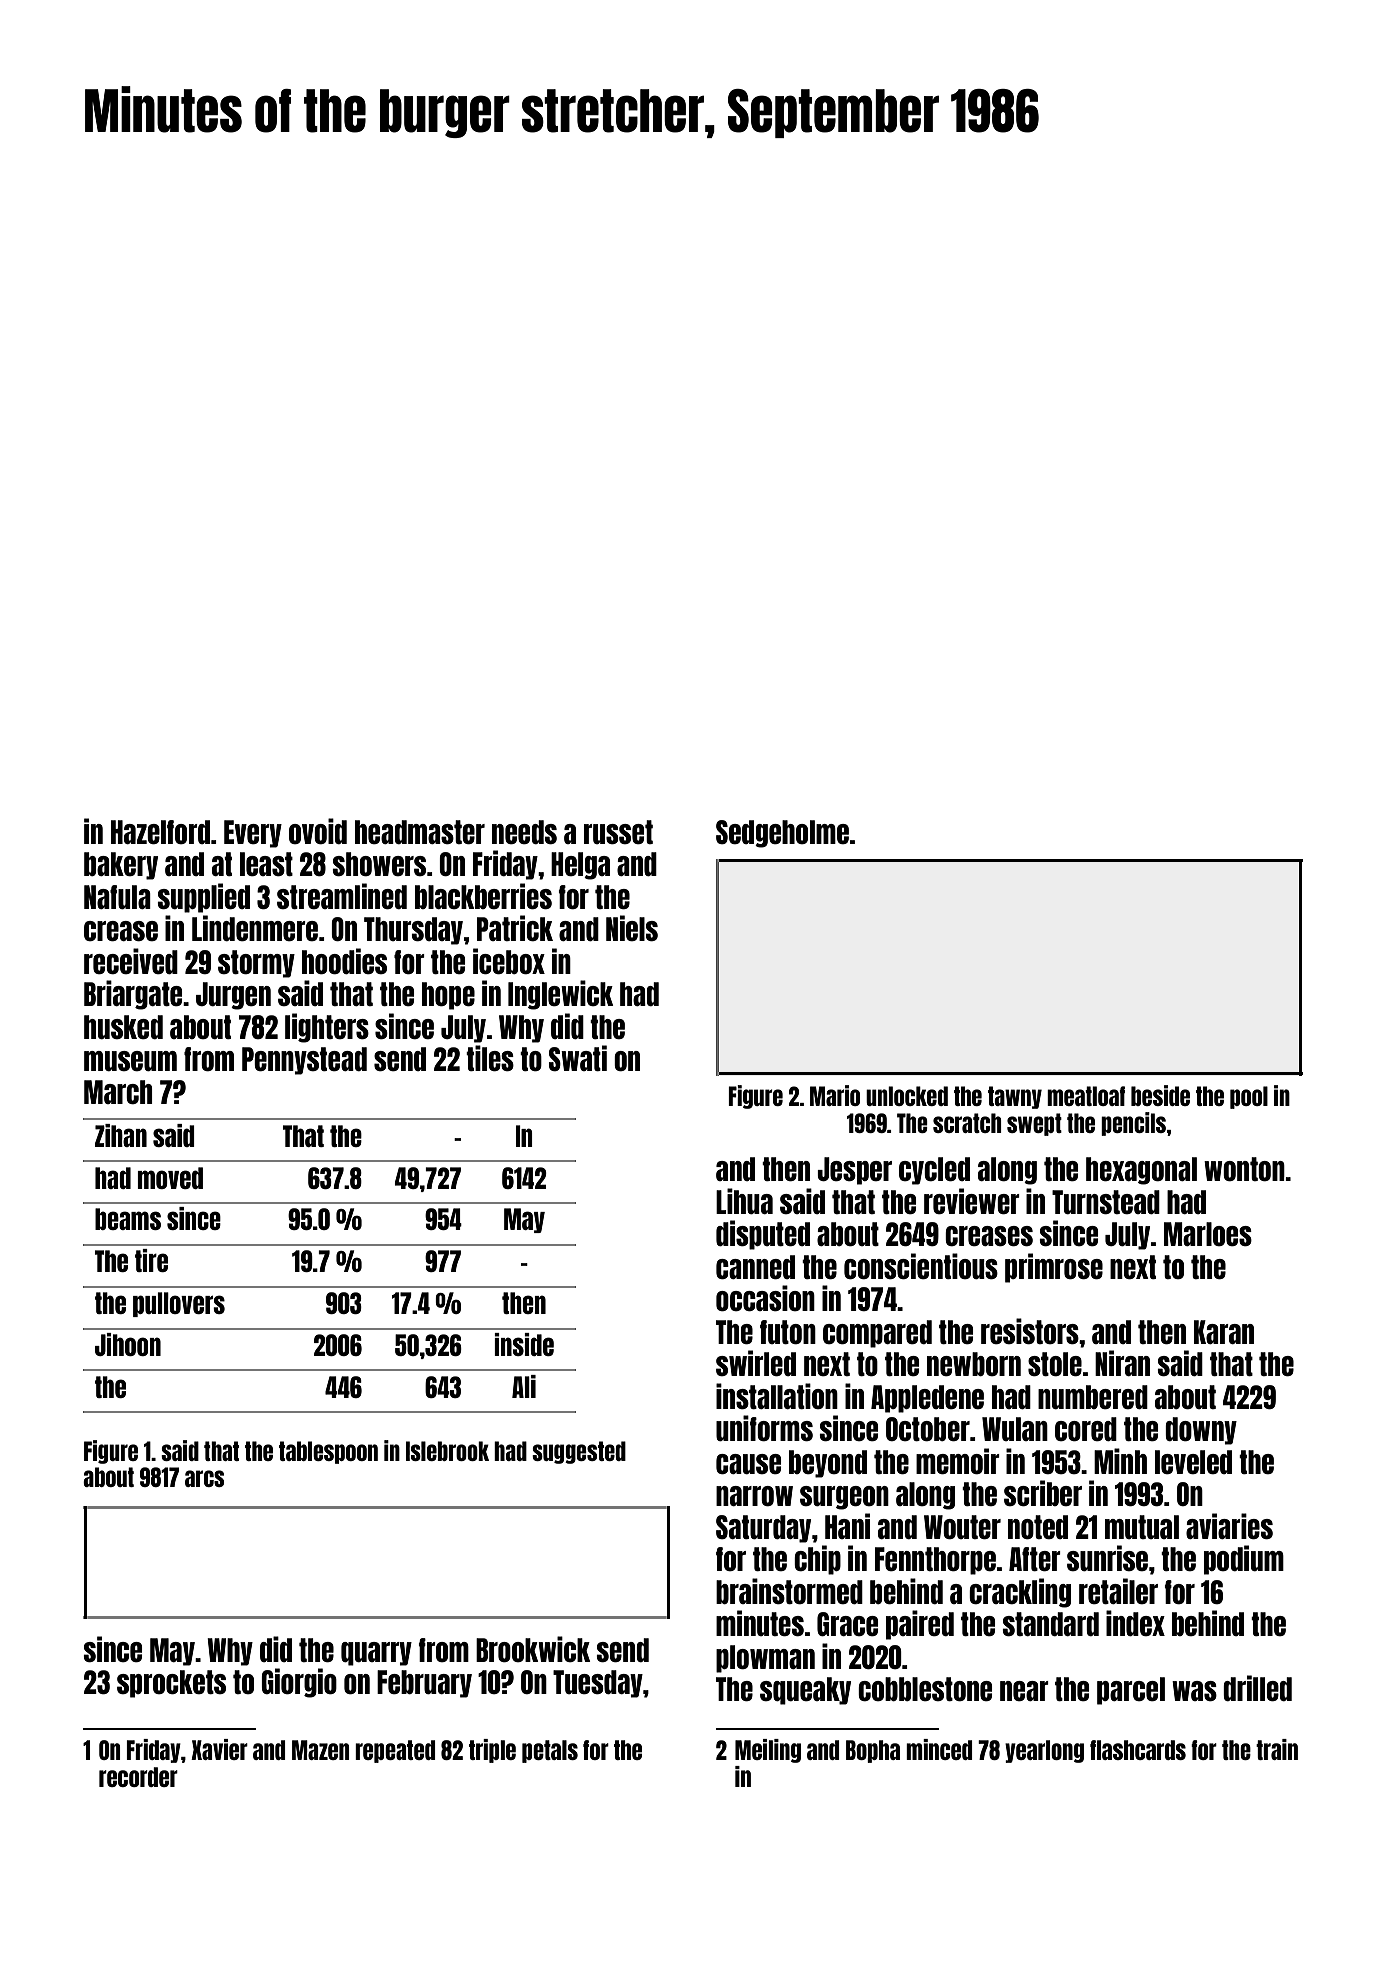 Image resolution: width=1386 pixels, height=1969 pixels. Describe the element at coordinates (754, 1496) in the document. I see `narrow` at that location.
